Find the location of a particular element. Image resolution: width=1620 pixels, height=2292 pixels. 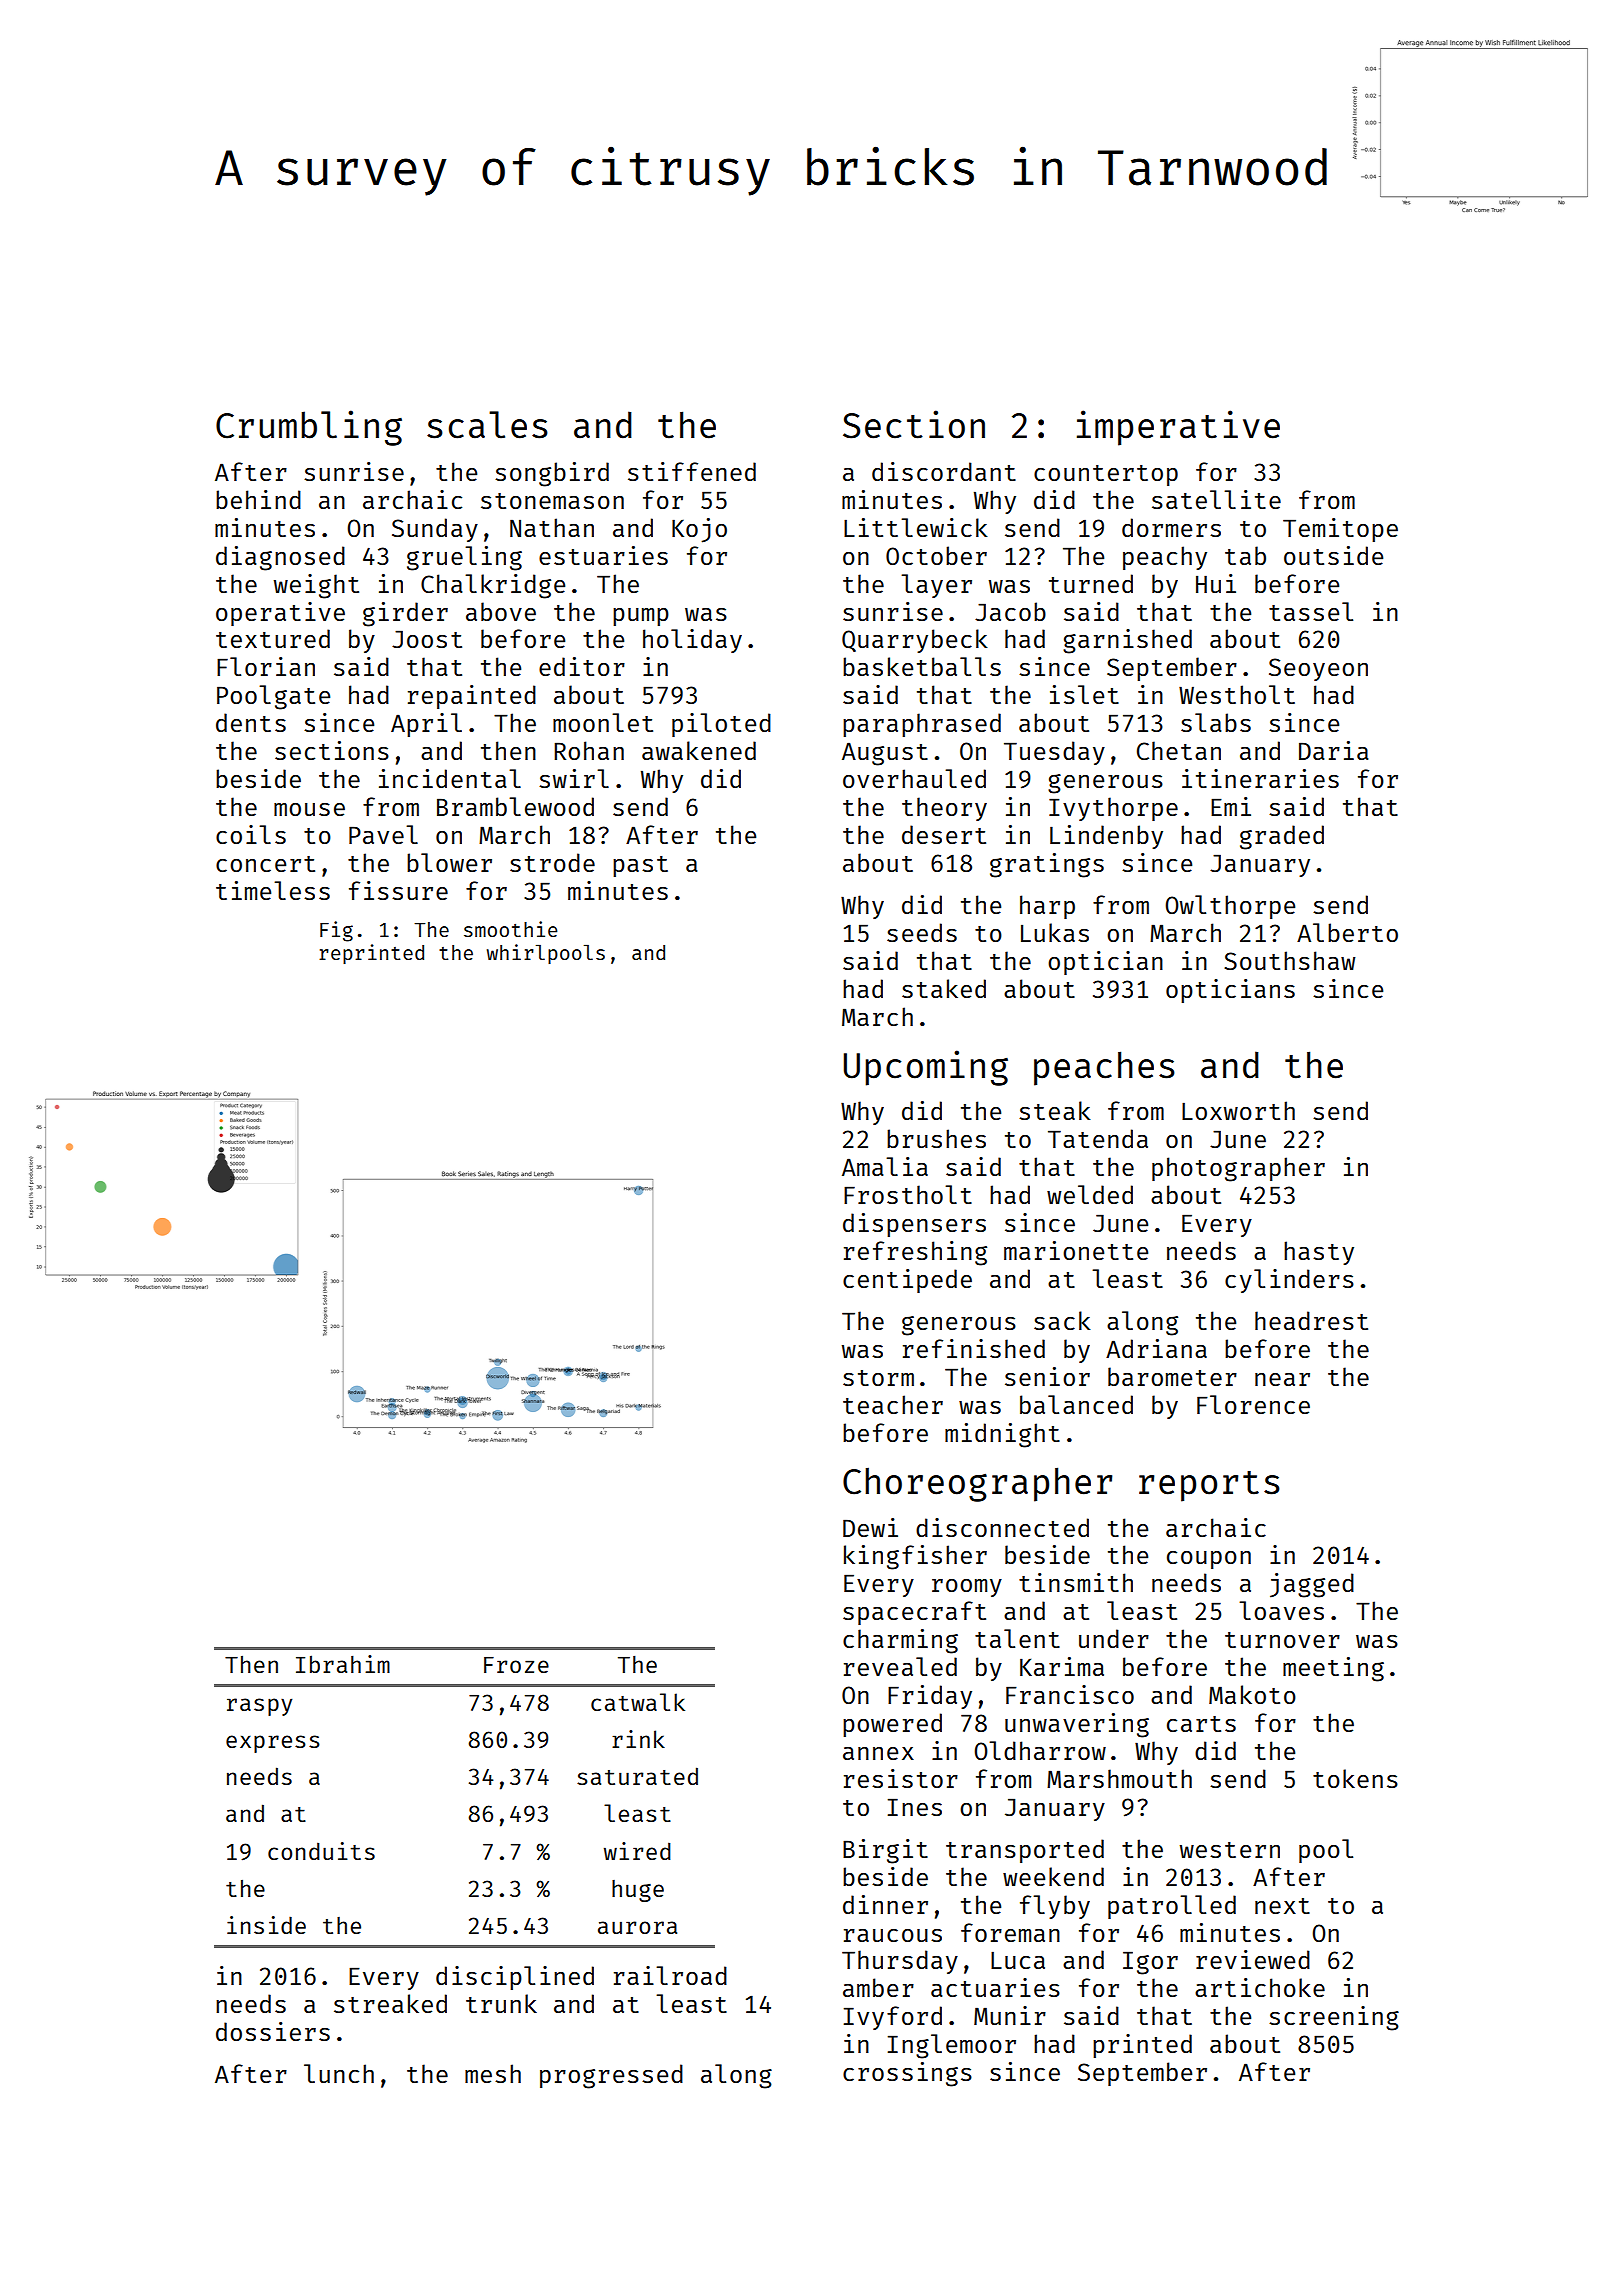

centipede is located at coordinates (907, 1281).
